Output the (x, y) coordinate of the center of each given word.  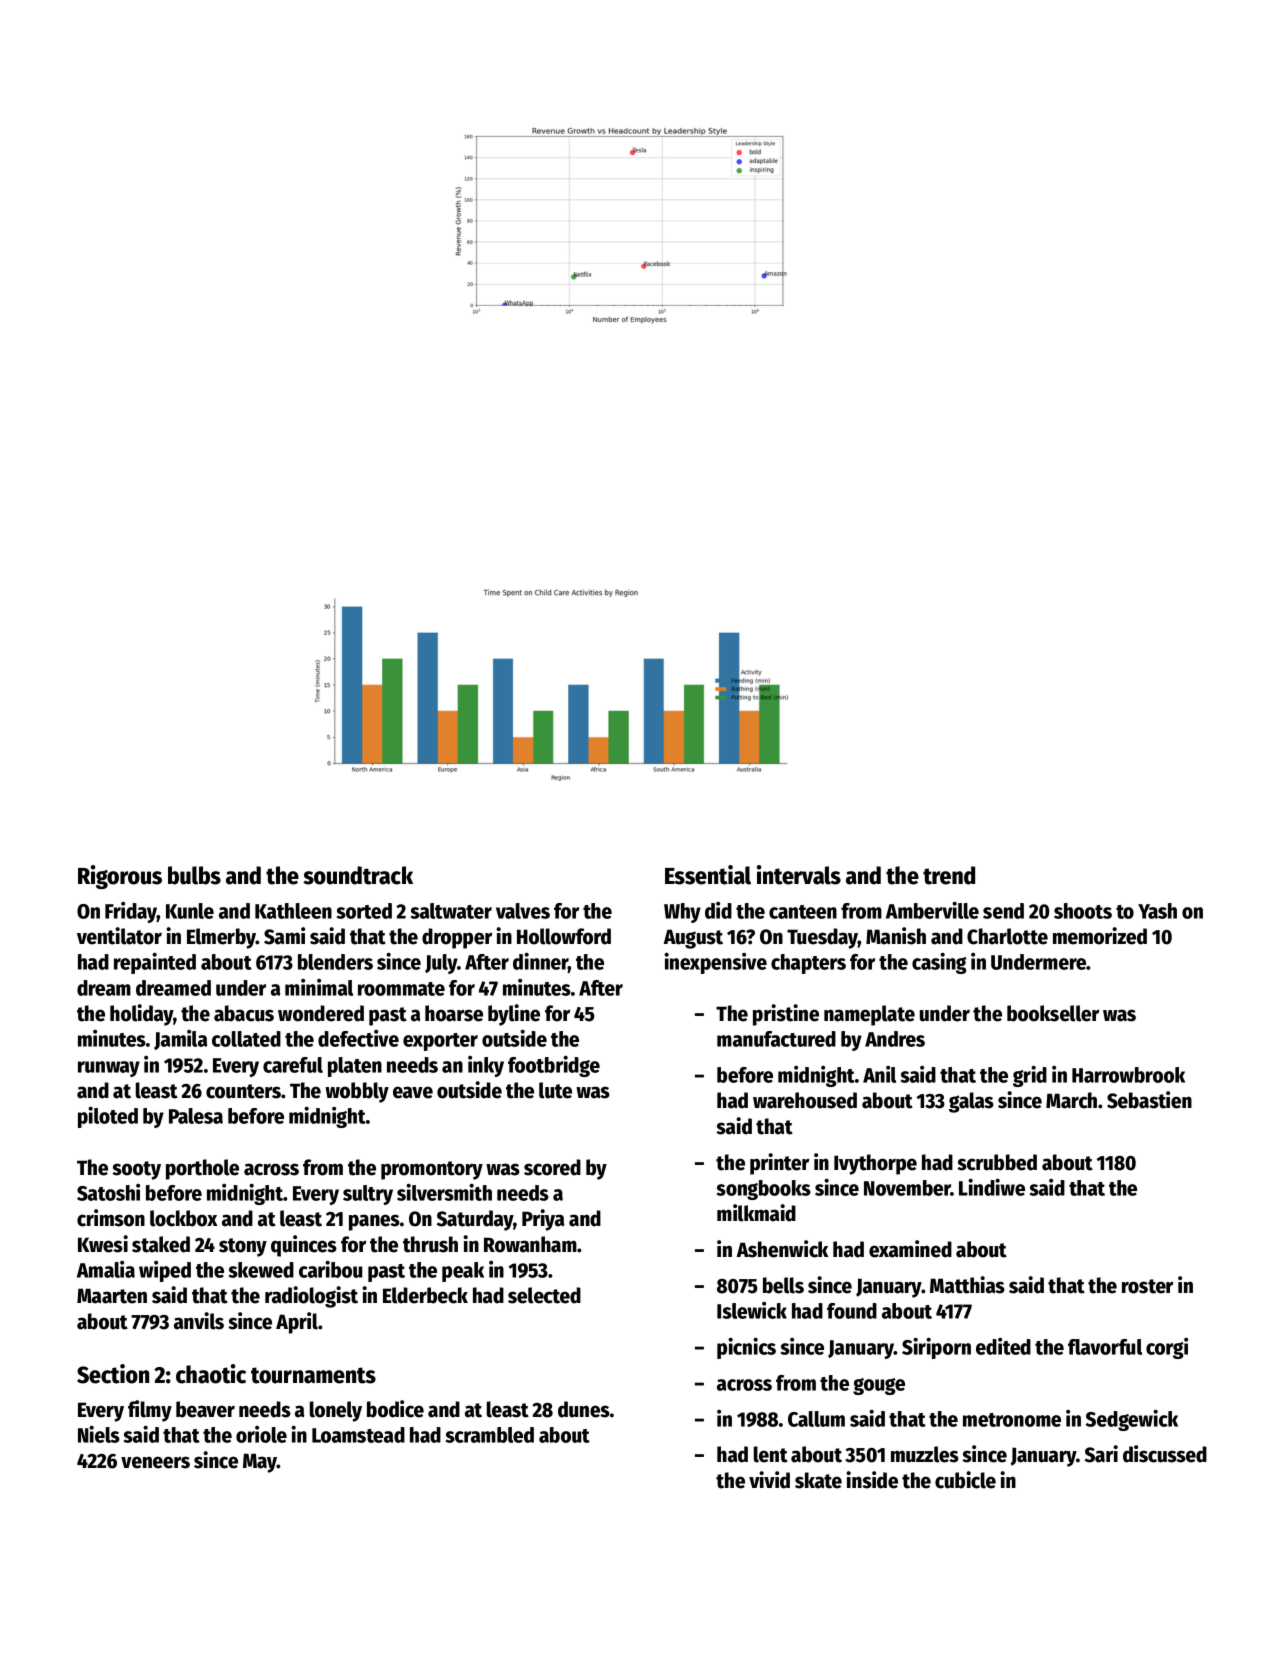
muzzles (925, 1454)
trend (949, 875)
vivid (769, 1480)
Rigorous (120, 877)
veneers (155, 1462)
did (718, 910)
